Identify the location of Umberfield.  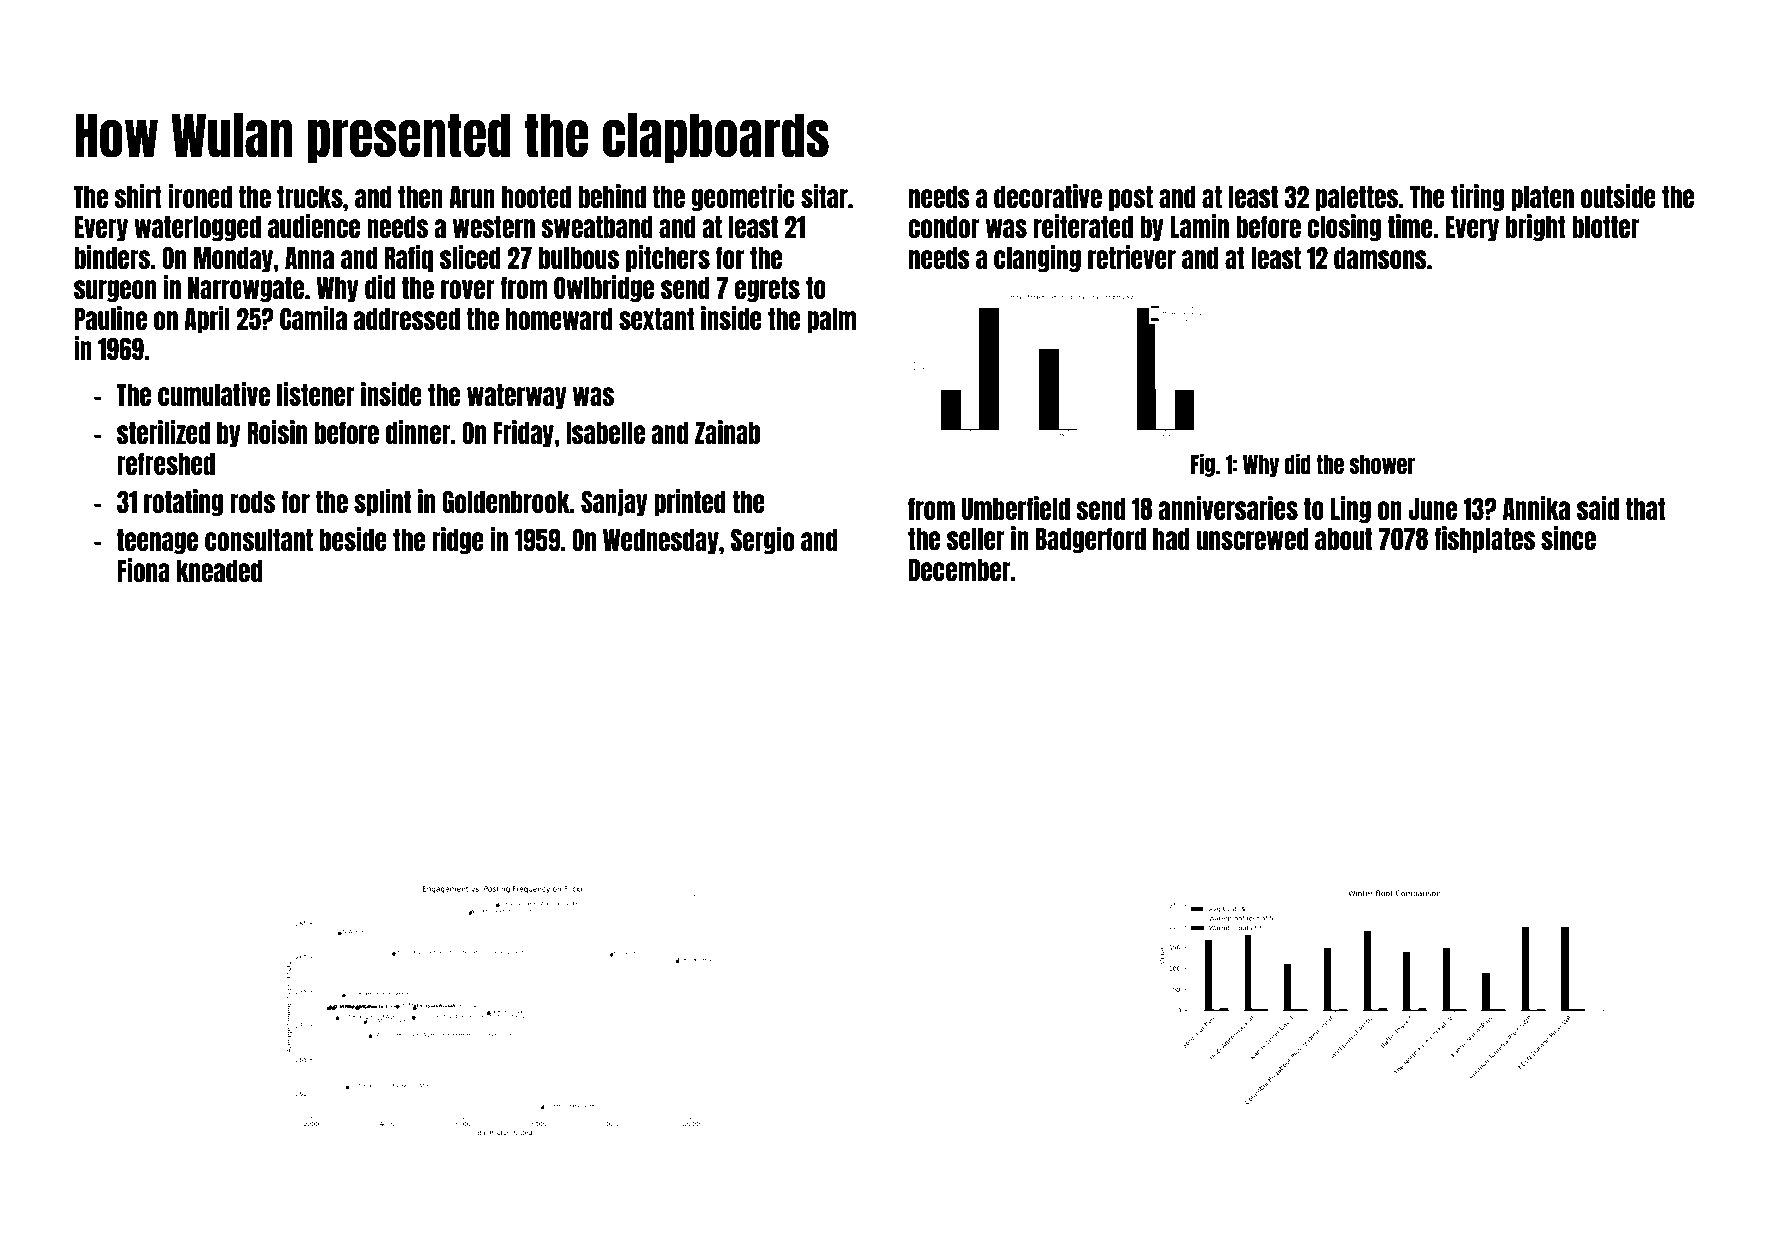
(1016, 508).
